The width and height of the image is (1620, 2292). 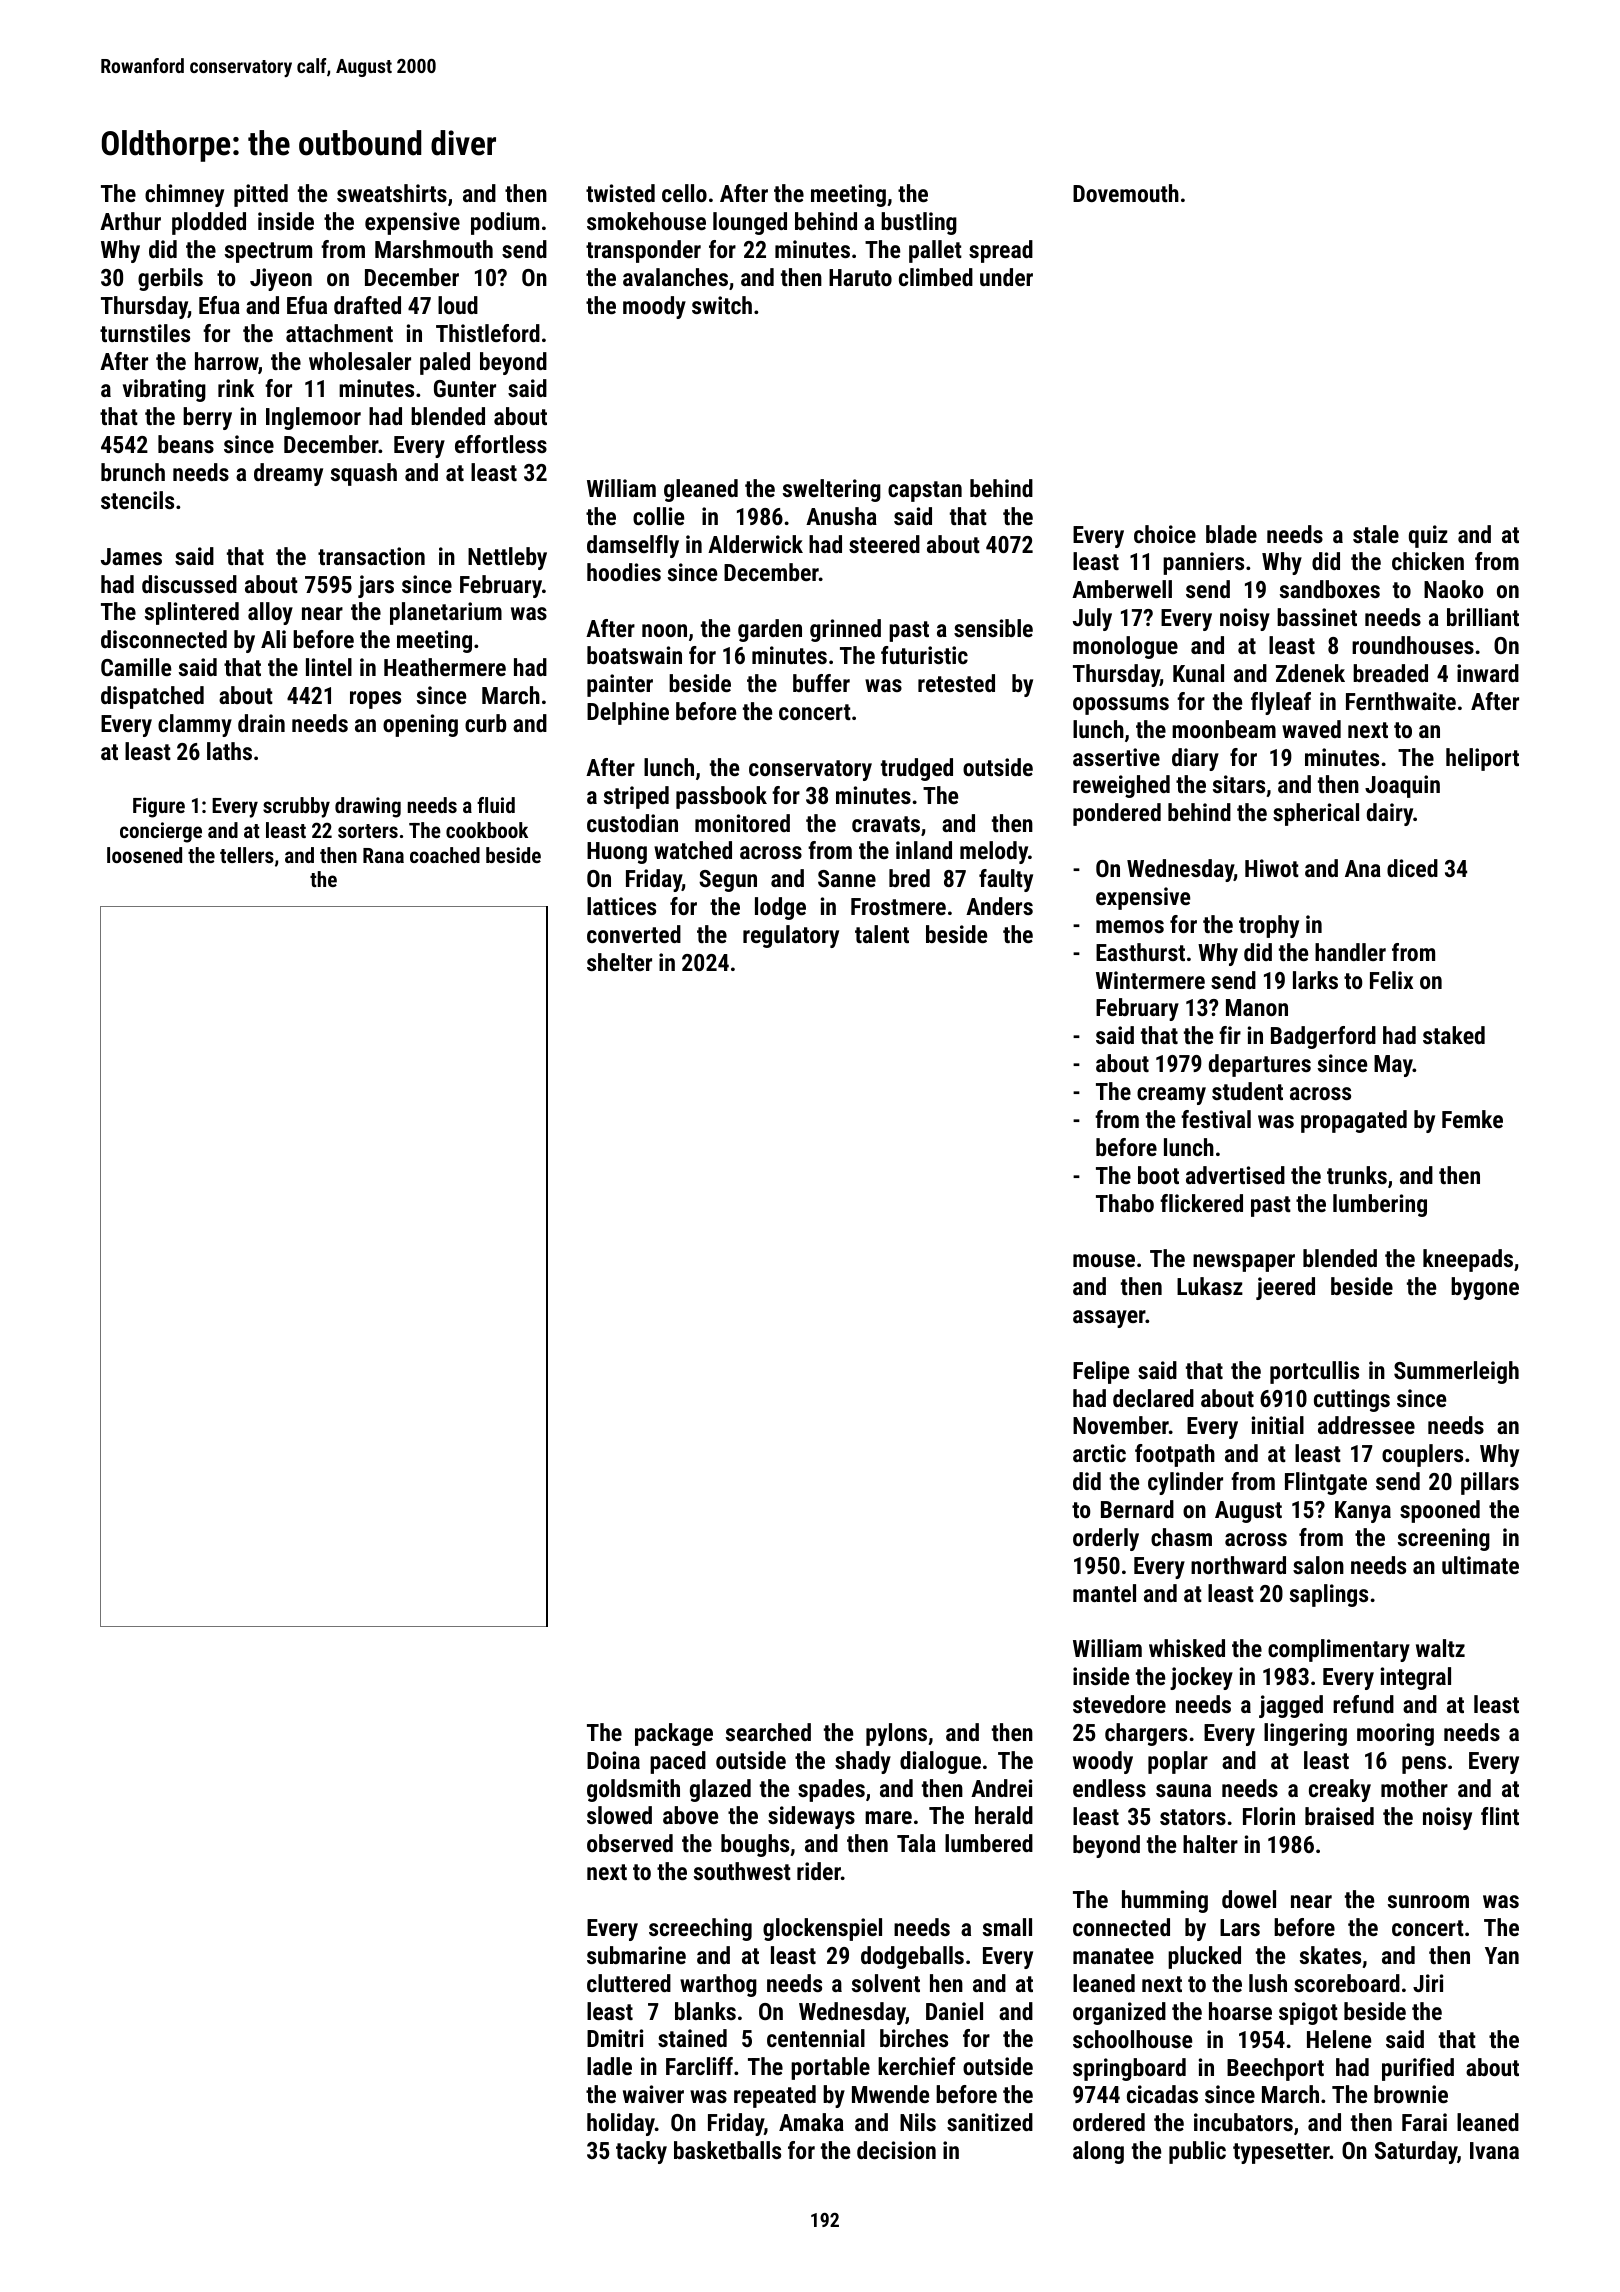 What do you see at coordinates (1104, 1260) in the image?
I see `mouse` at bounding box center [1104, 1260].
